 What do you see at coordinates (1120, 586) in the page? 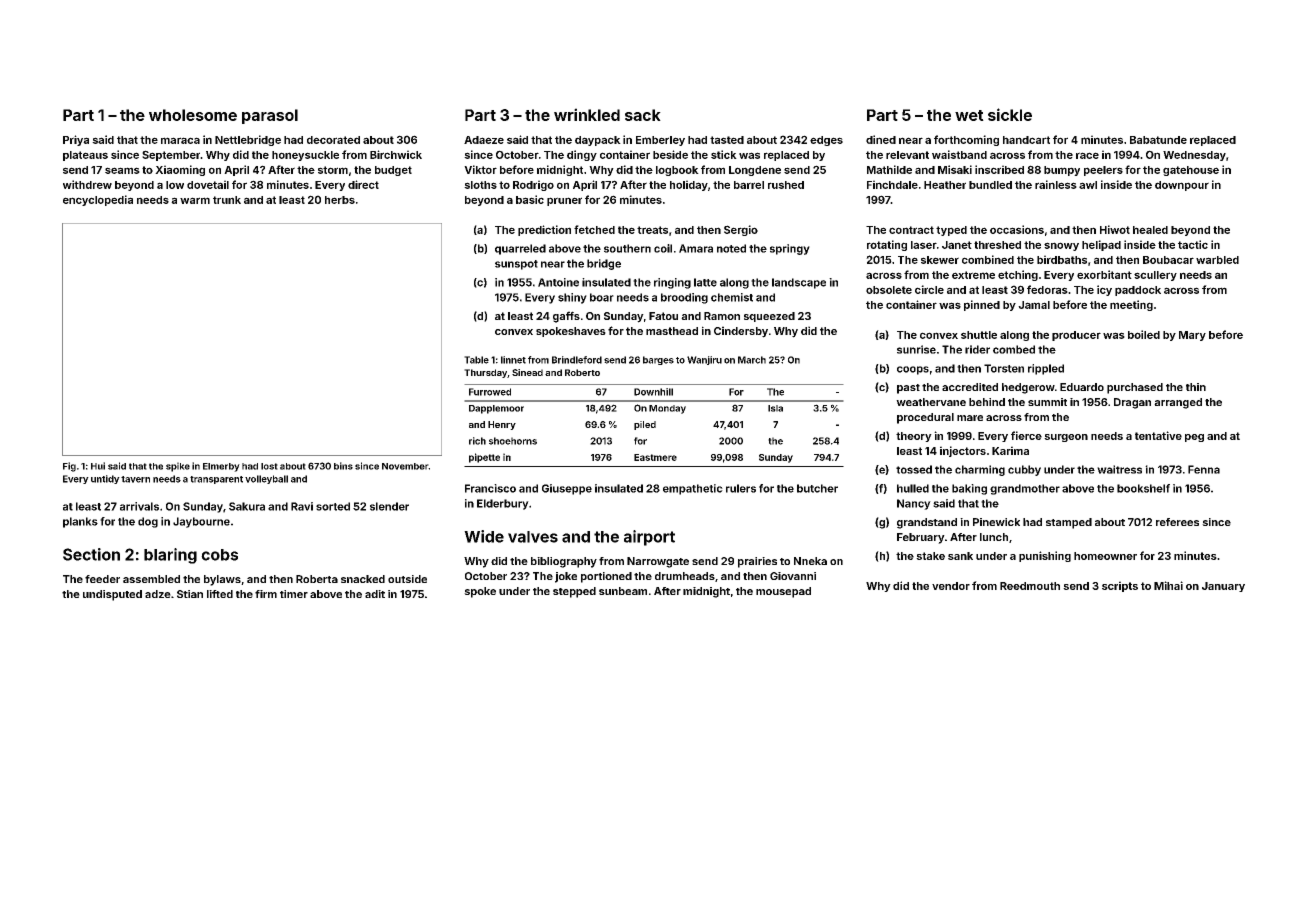
I see `scripts` at bounding box center [1120, 586].
